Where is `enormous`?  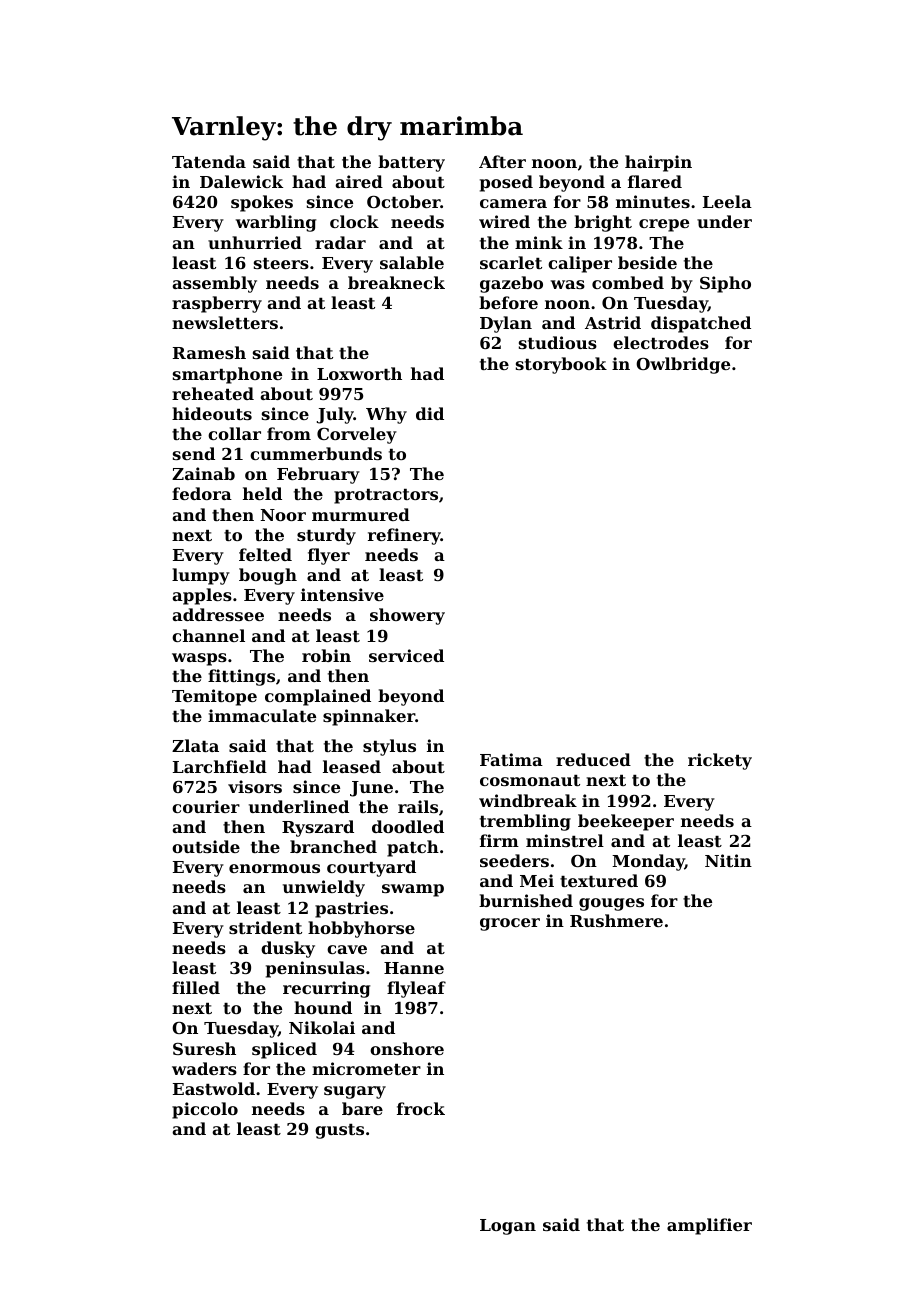 enormous is located at coordinates (274, 868).
